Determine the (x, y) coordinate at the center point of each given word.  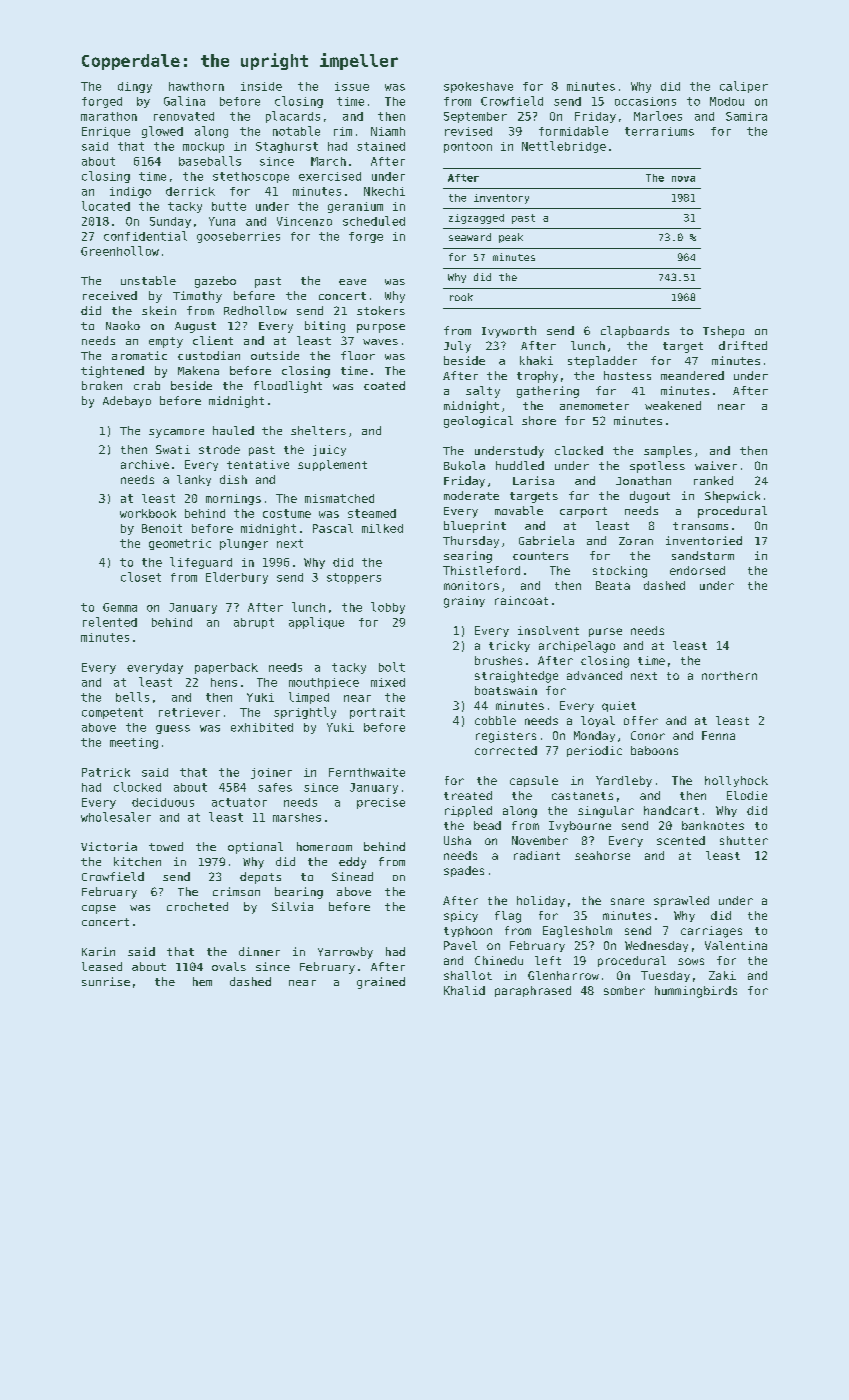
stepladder (602, 362)
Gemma (120, 607)
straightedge (516, 677)
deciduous (163, 802)
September (475, 117)
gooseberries (238, 237)
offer (641, 720)
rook (461, 297)
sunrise (106, 981)
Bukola (464, 465)
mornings (233, 499)
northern (729, 675)
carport (583, 512)
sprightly (305, 713)
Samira (746, 116)
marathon (109, 116)
